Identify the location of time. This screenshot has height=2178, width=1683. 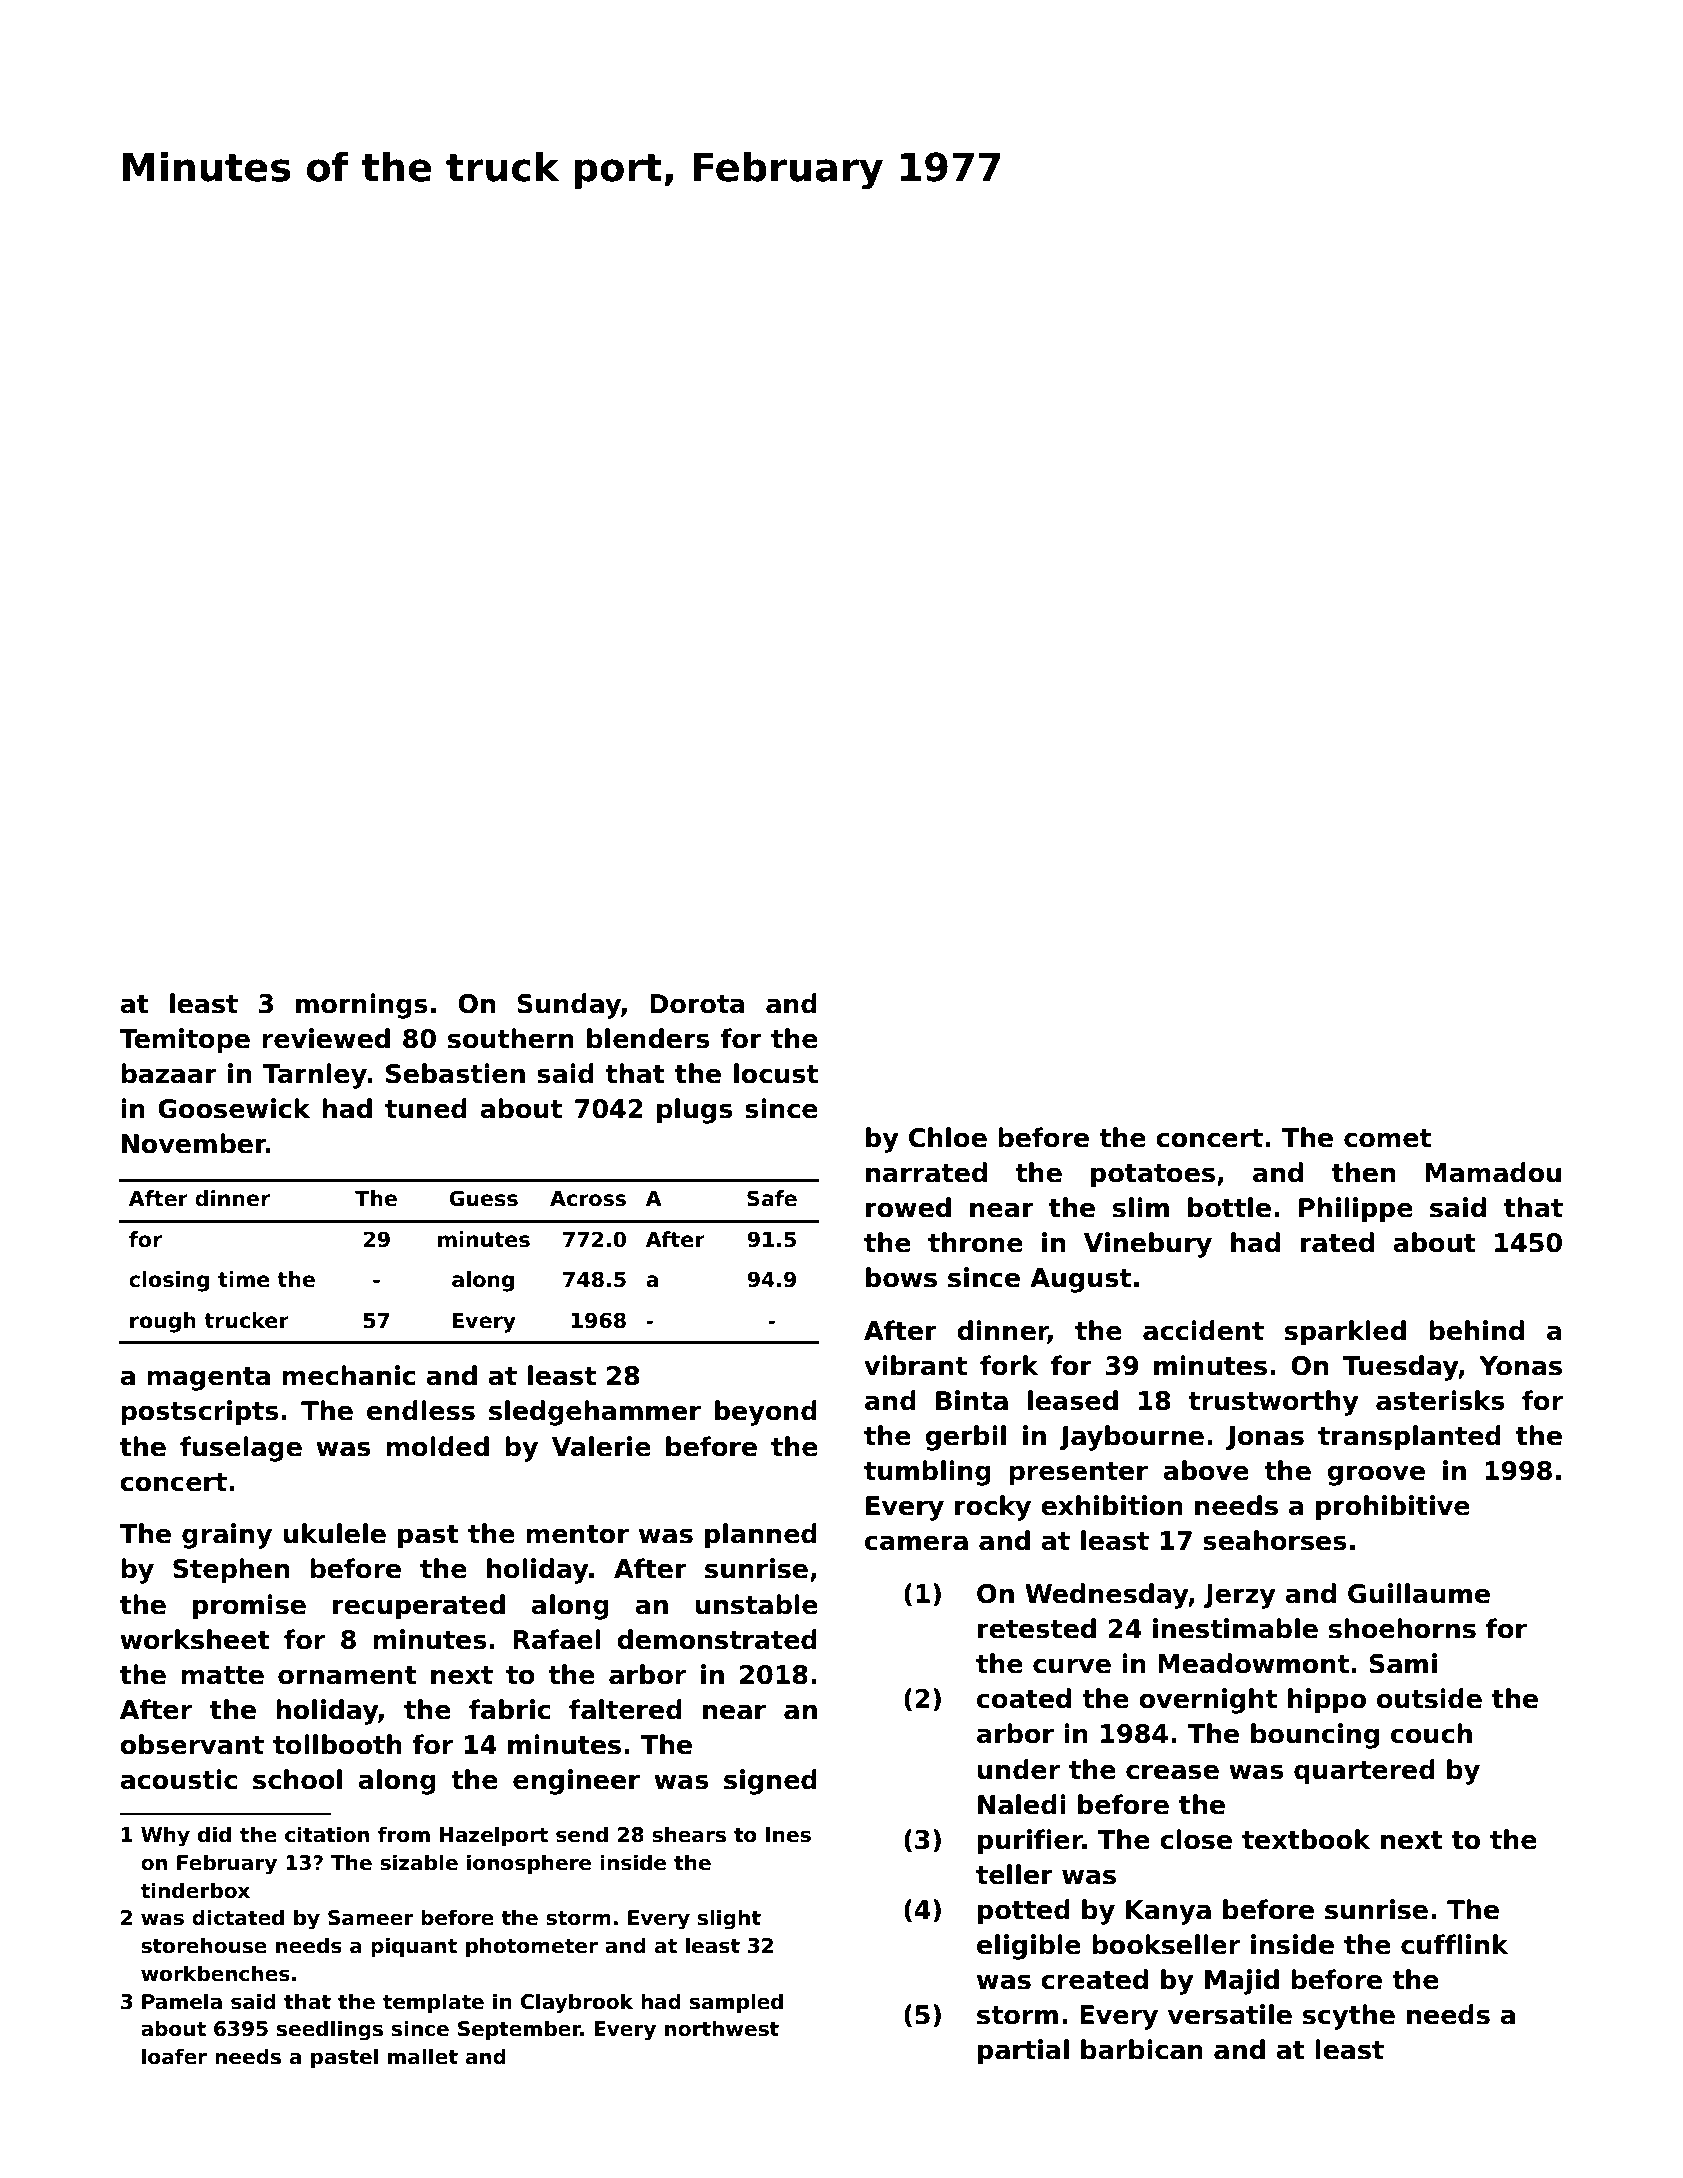
(244, 1279).
